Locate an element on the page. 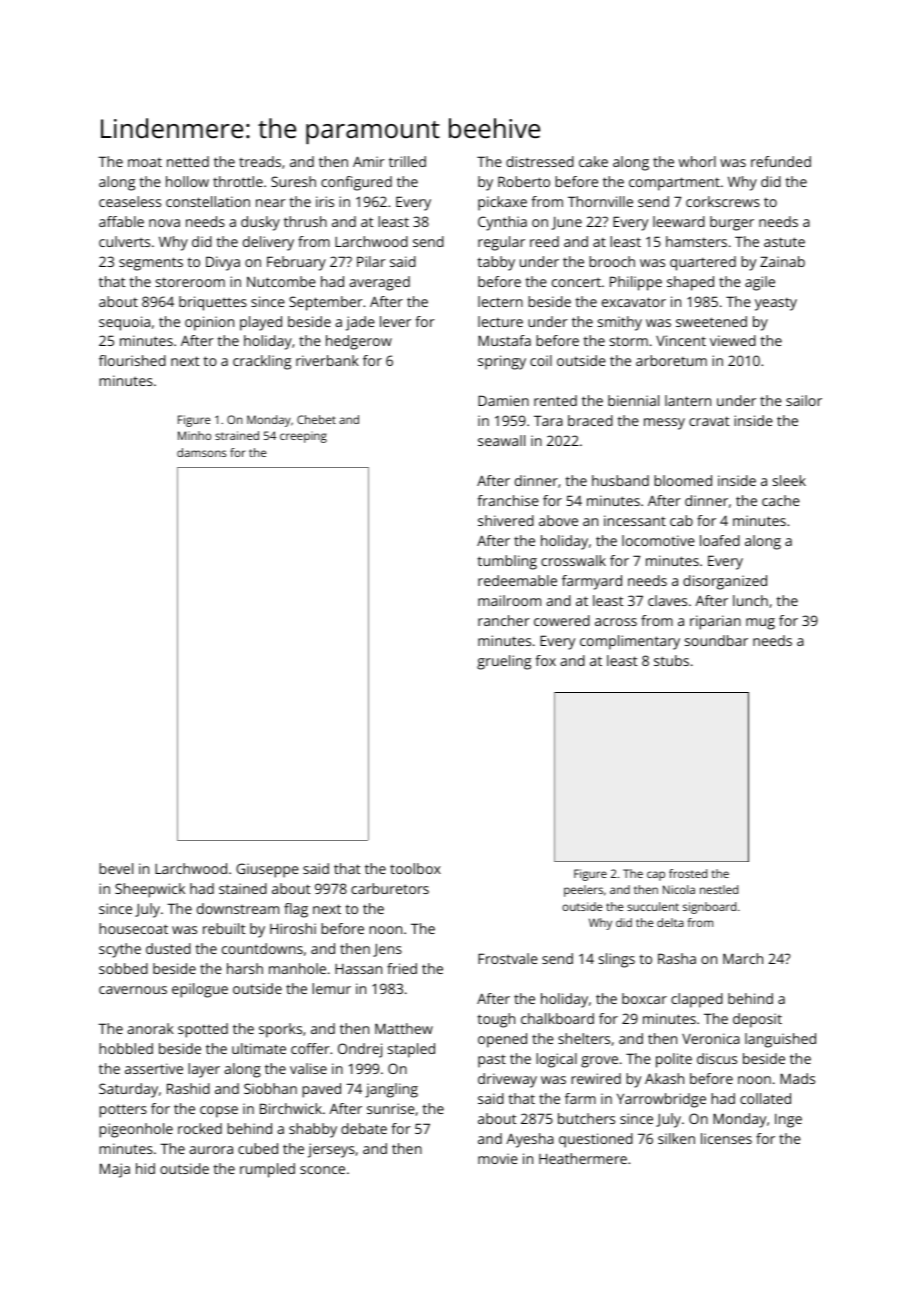  storeroom is located at coordinates (190, 282).
